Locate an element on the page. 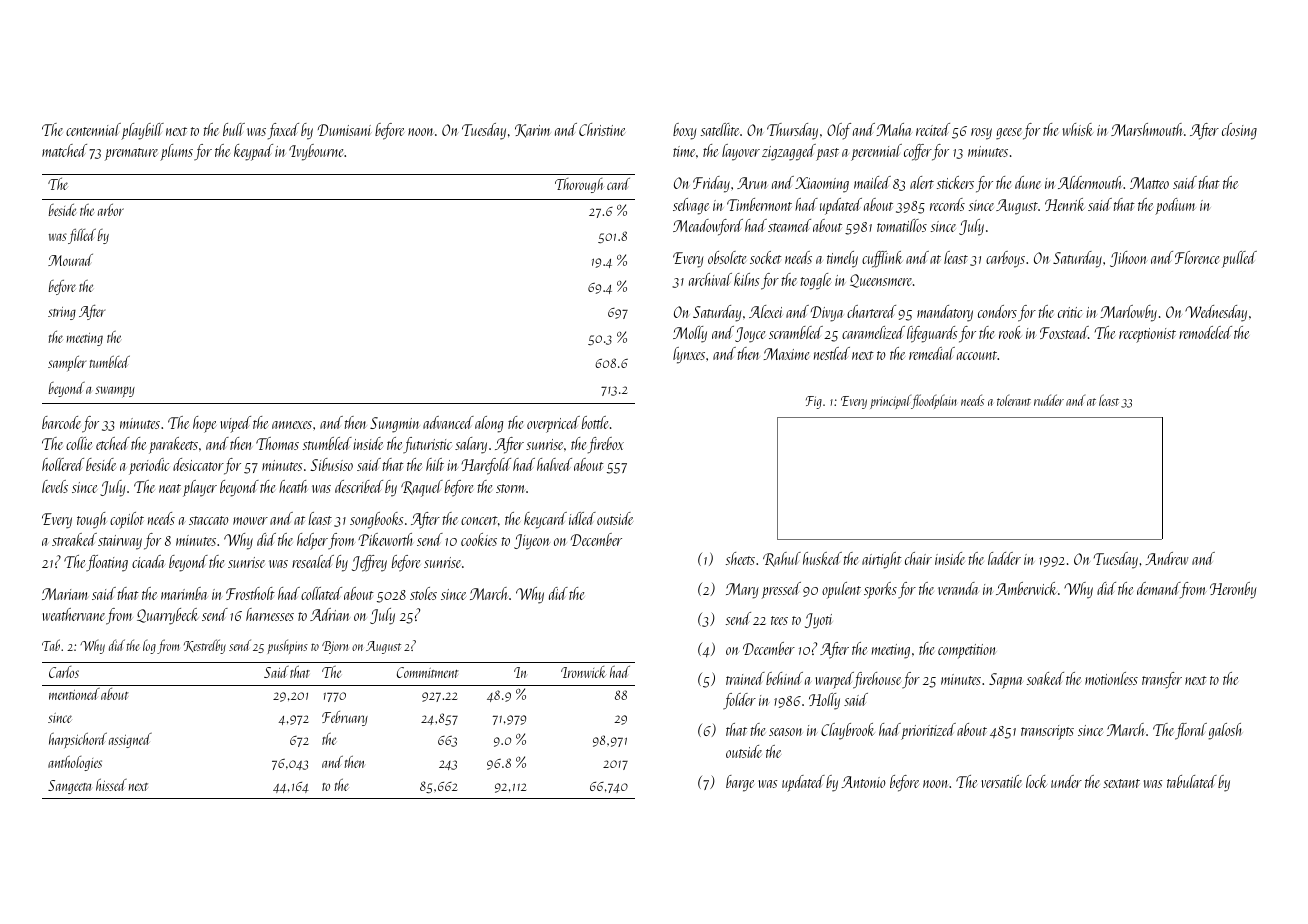 Image resolution: width=1308 pixels, height=924 pixels. demand is located at coordinates (1158, 588).
